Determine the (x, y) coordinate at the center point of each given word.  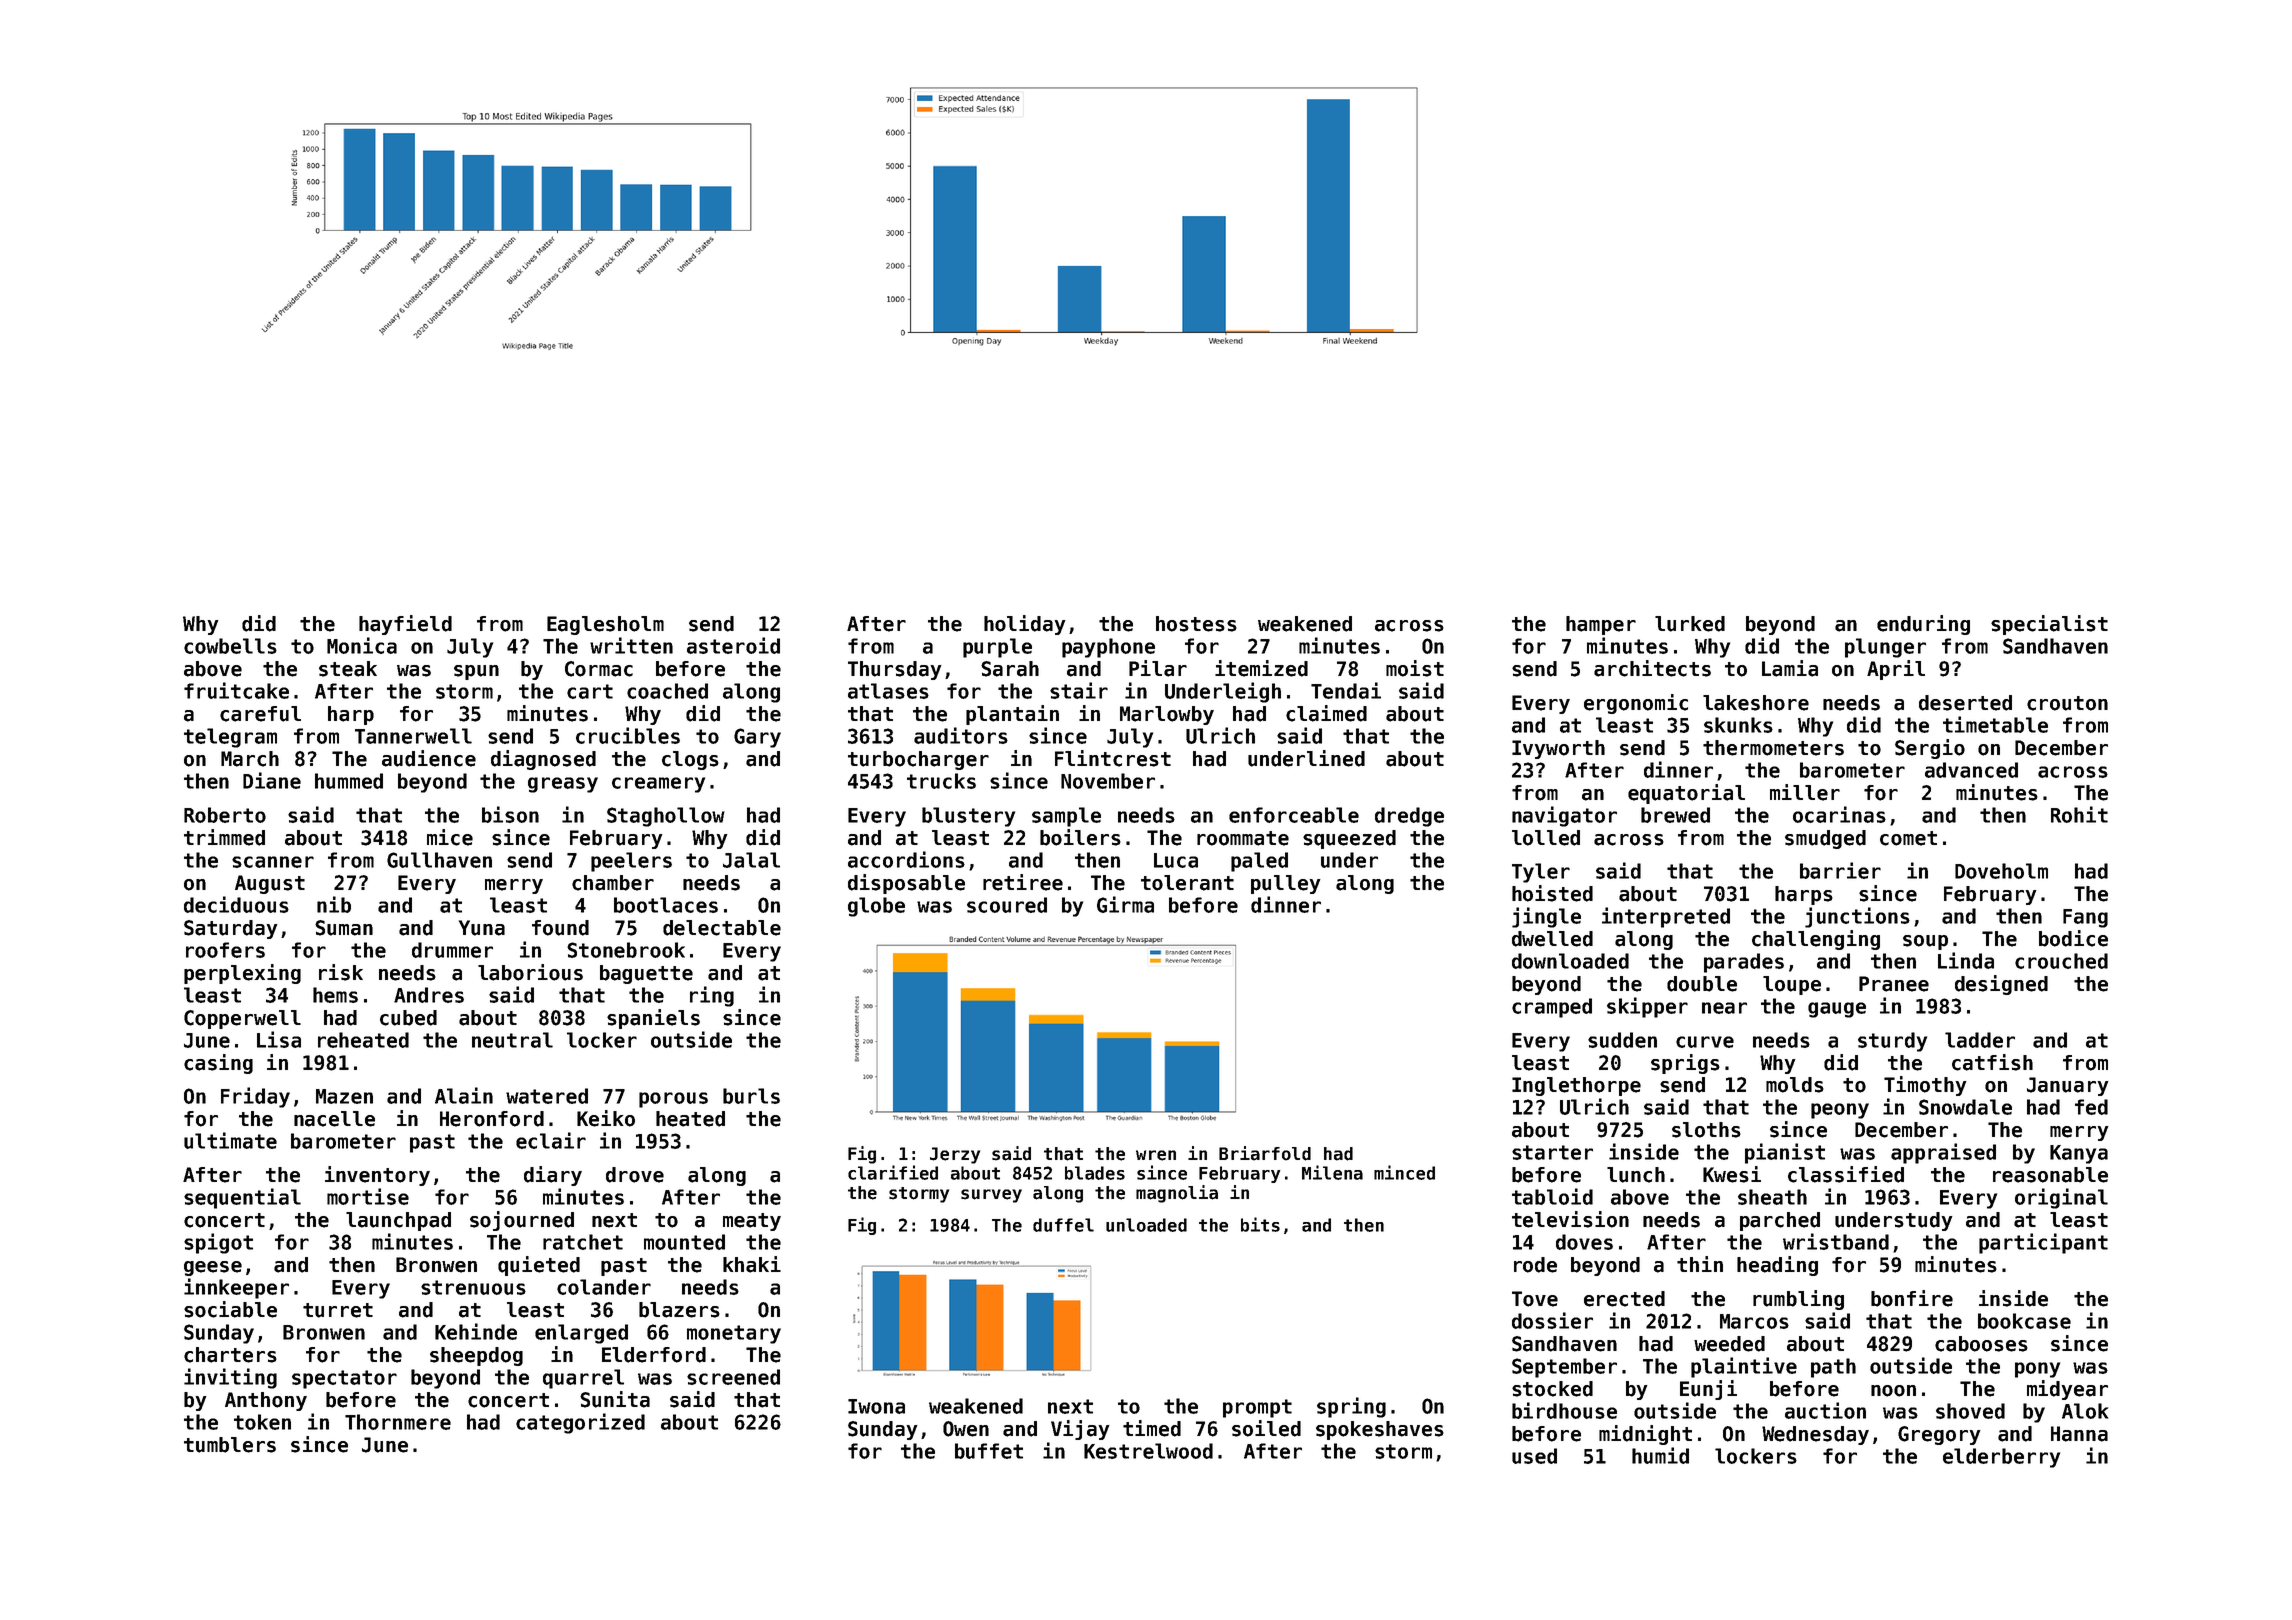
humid (1660, 1455)
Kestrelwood (1148, 1451)
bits (1260, 1224)
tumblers (230, 1445)
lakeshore (1756, 703)
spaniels (653, 1019)
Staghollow (666, 817)
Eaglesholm (605, 625)
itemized (1261, 668)
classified (1846, 1174)
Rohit (2079, 814)
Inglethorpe (1576, 1086)
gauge (1837, 1010)
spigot (218, 1243)
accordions (906, 859)
